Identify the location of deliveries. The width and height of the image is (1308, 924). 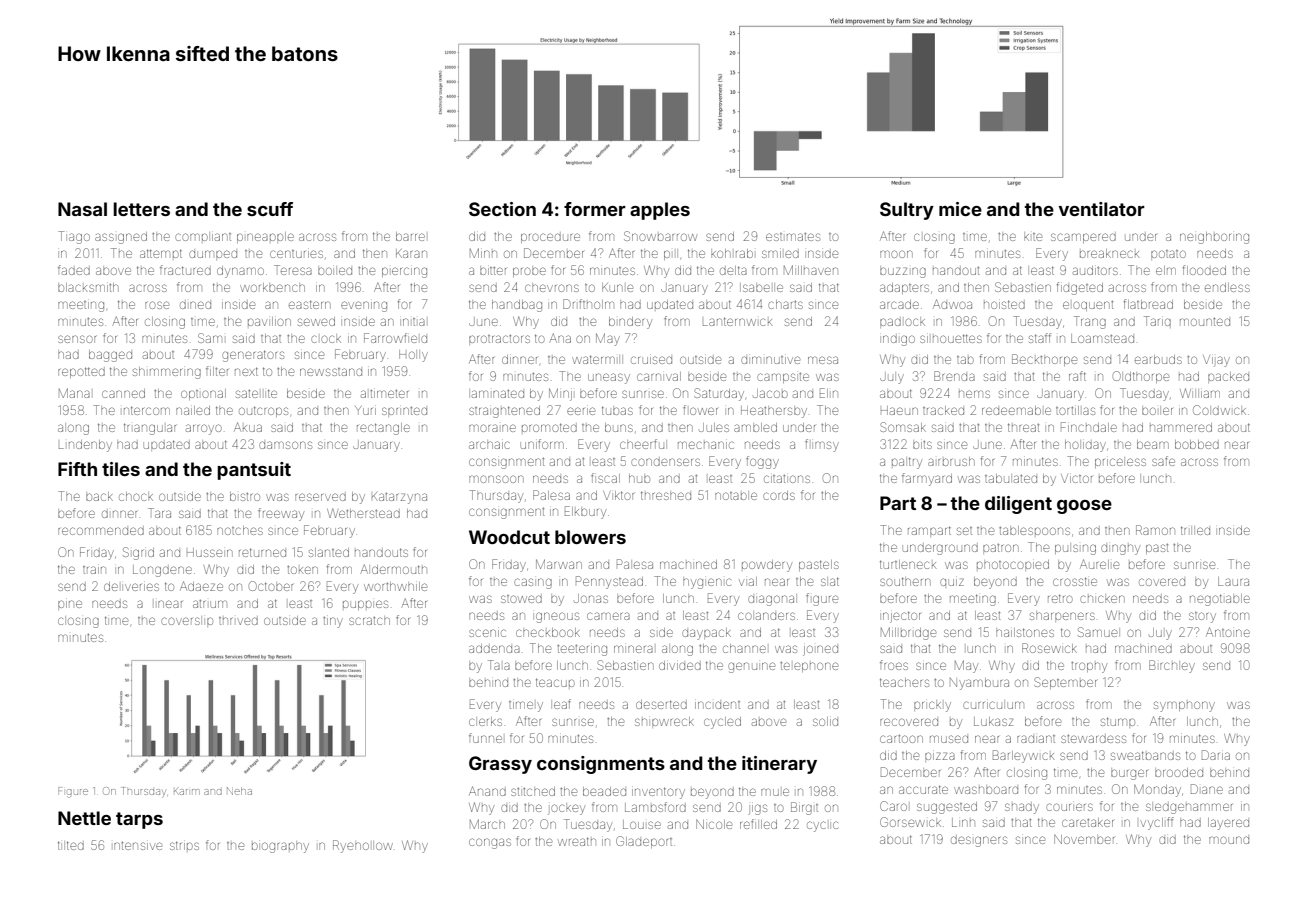
(131, 586).
